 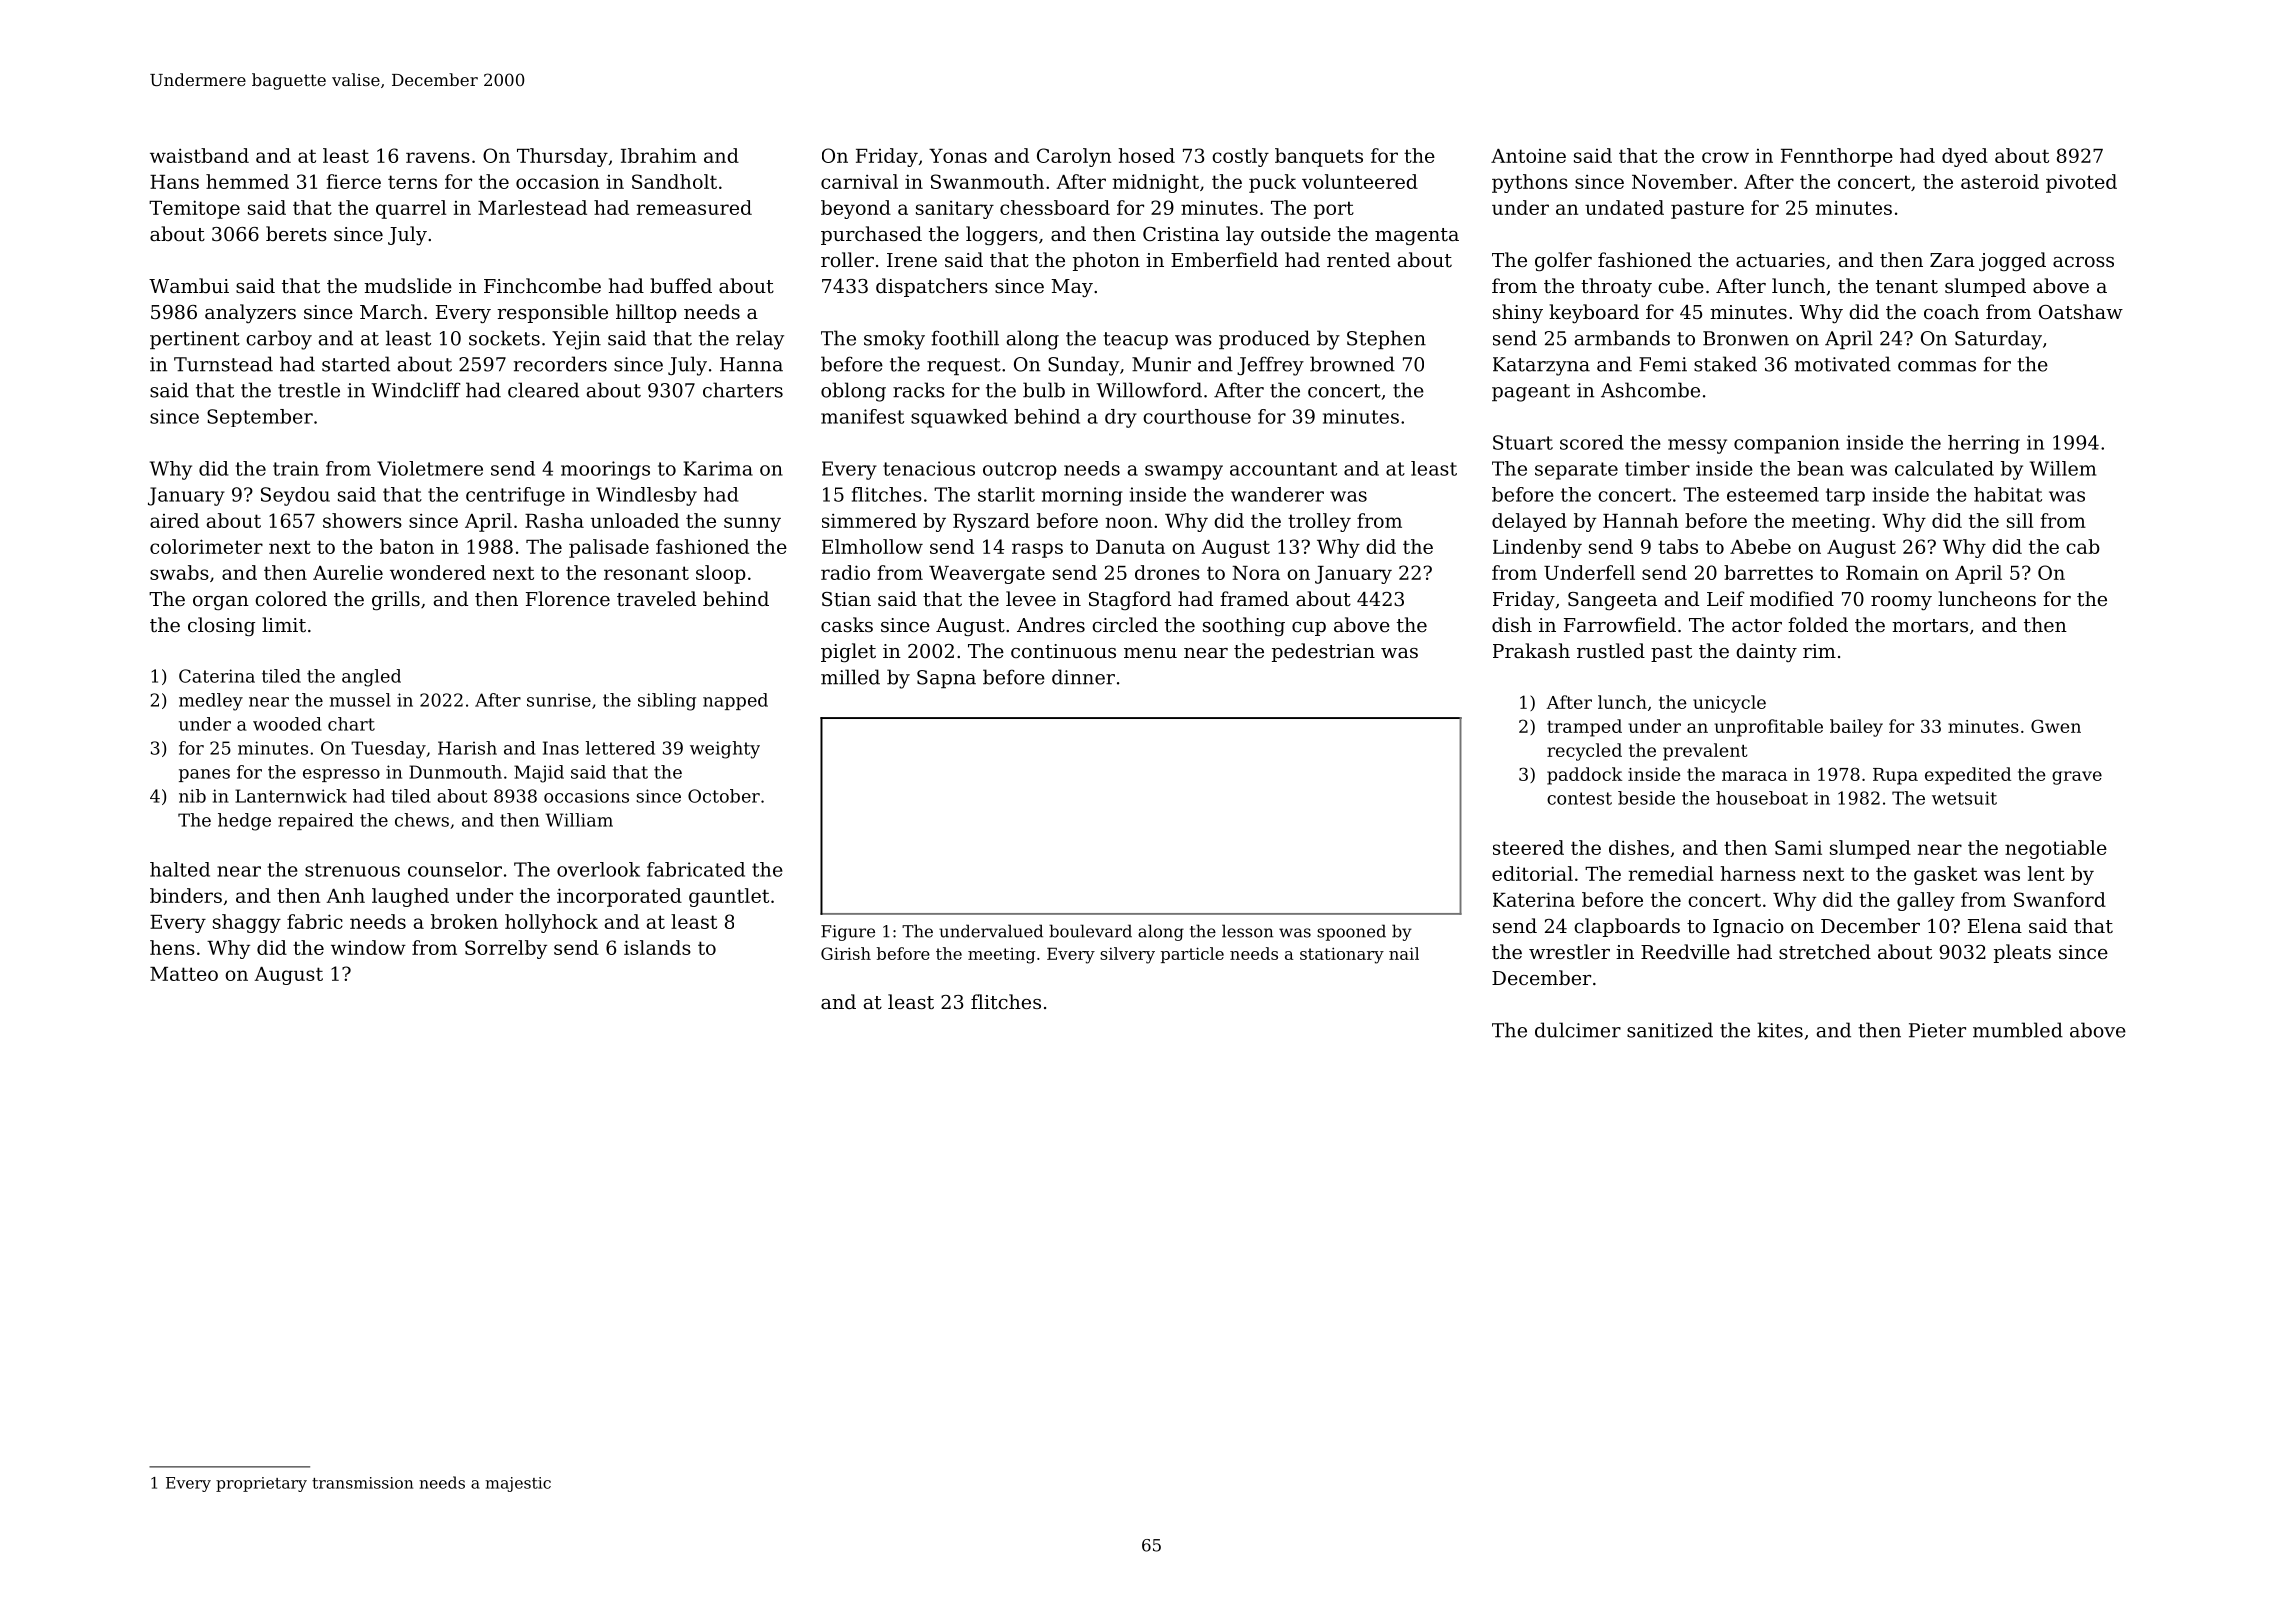 I want to click on Seydou, so click(x=295, y=496).
